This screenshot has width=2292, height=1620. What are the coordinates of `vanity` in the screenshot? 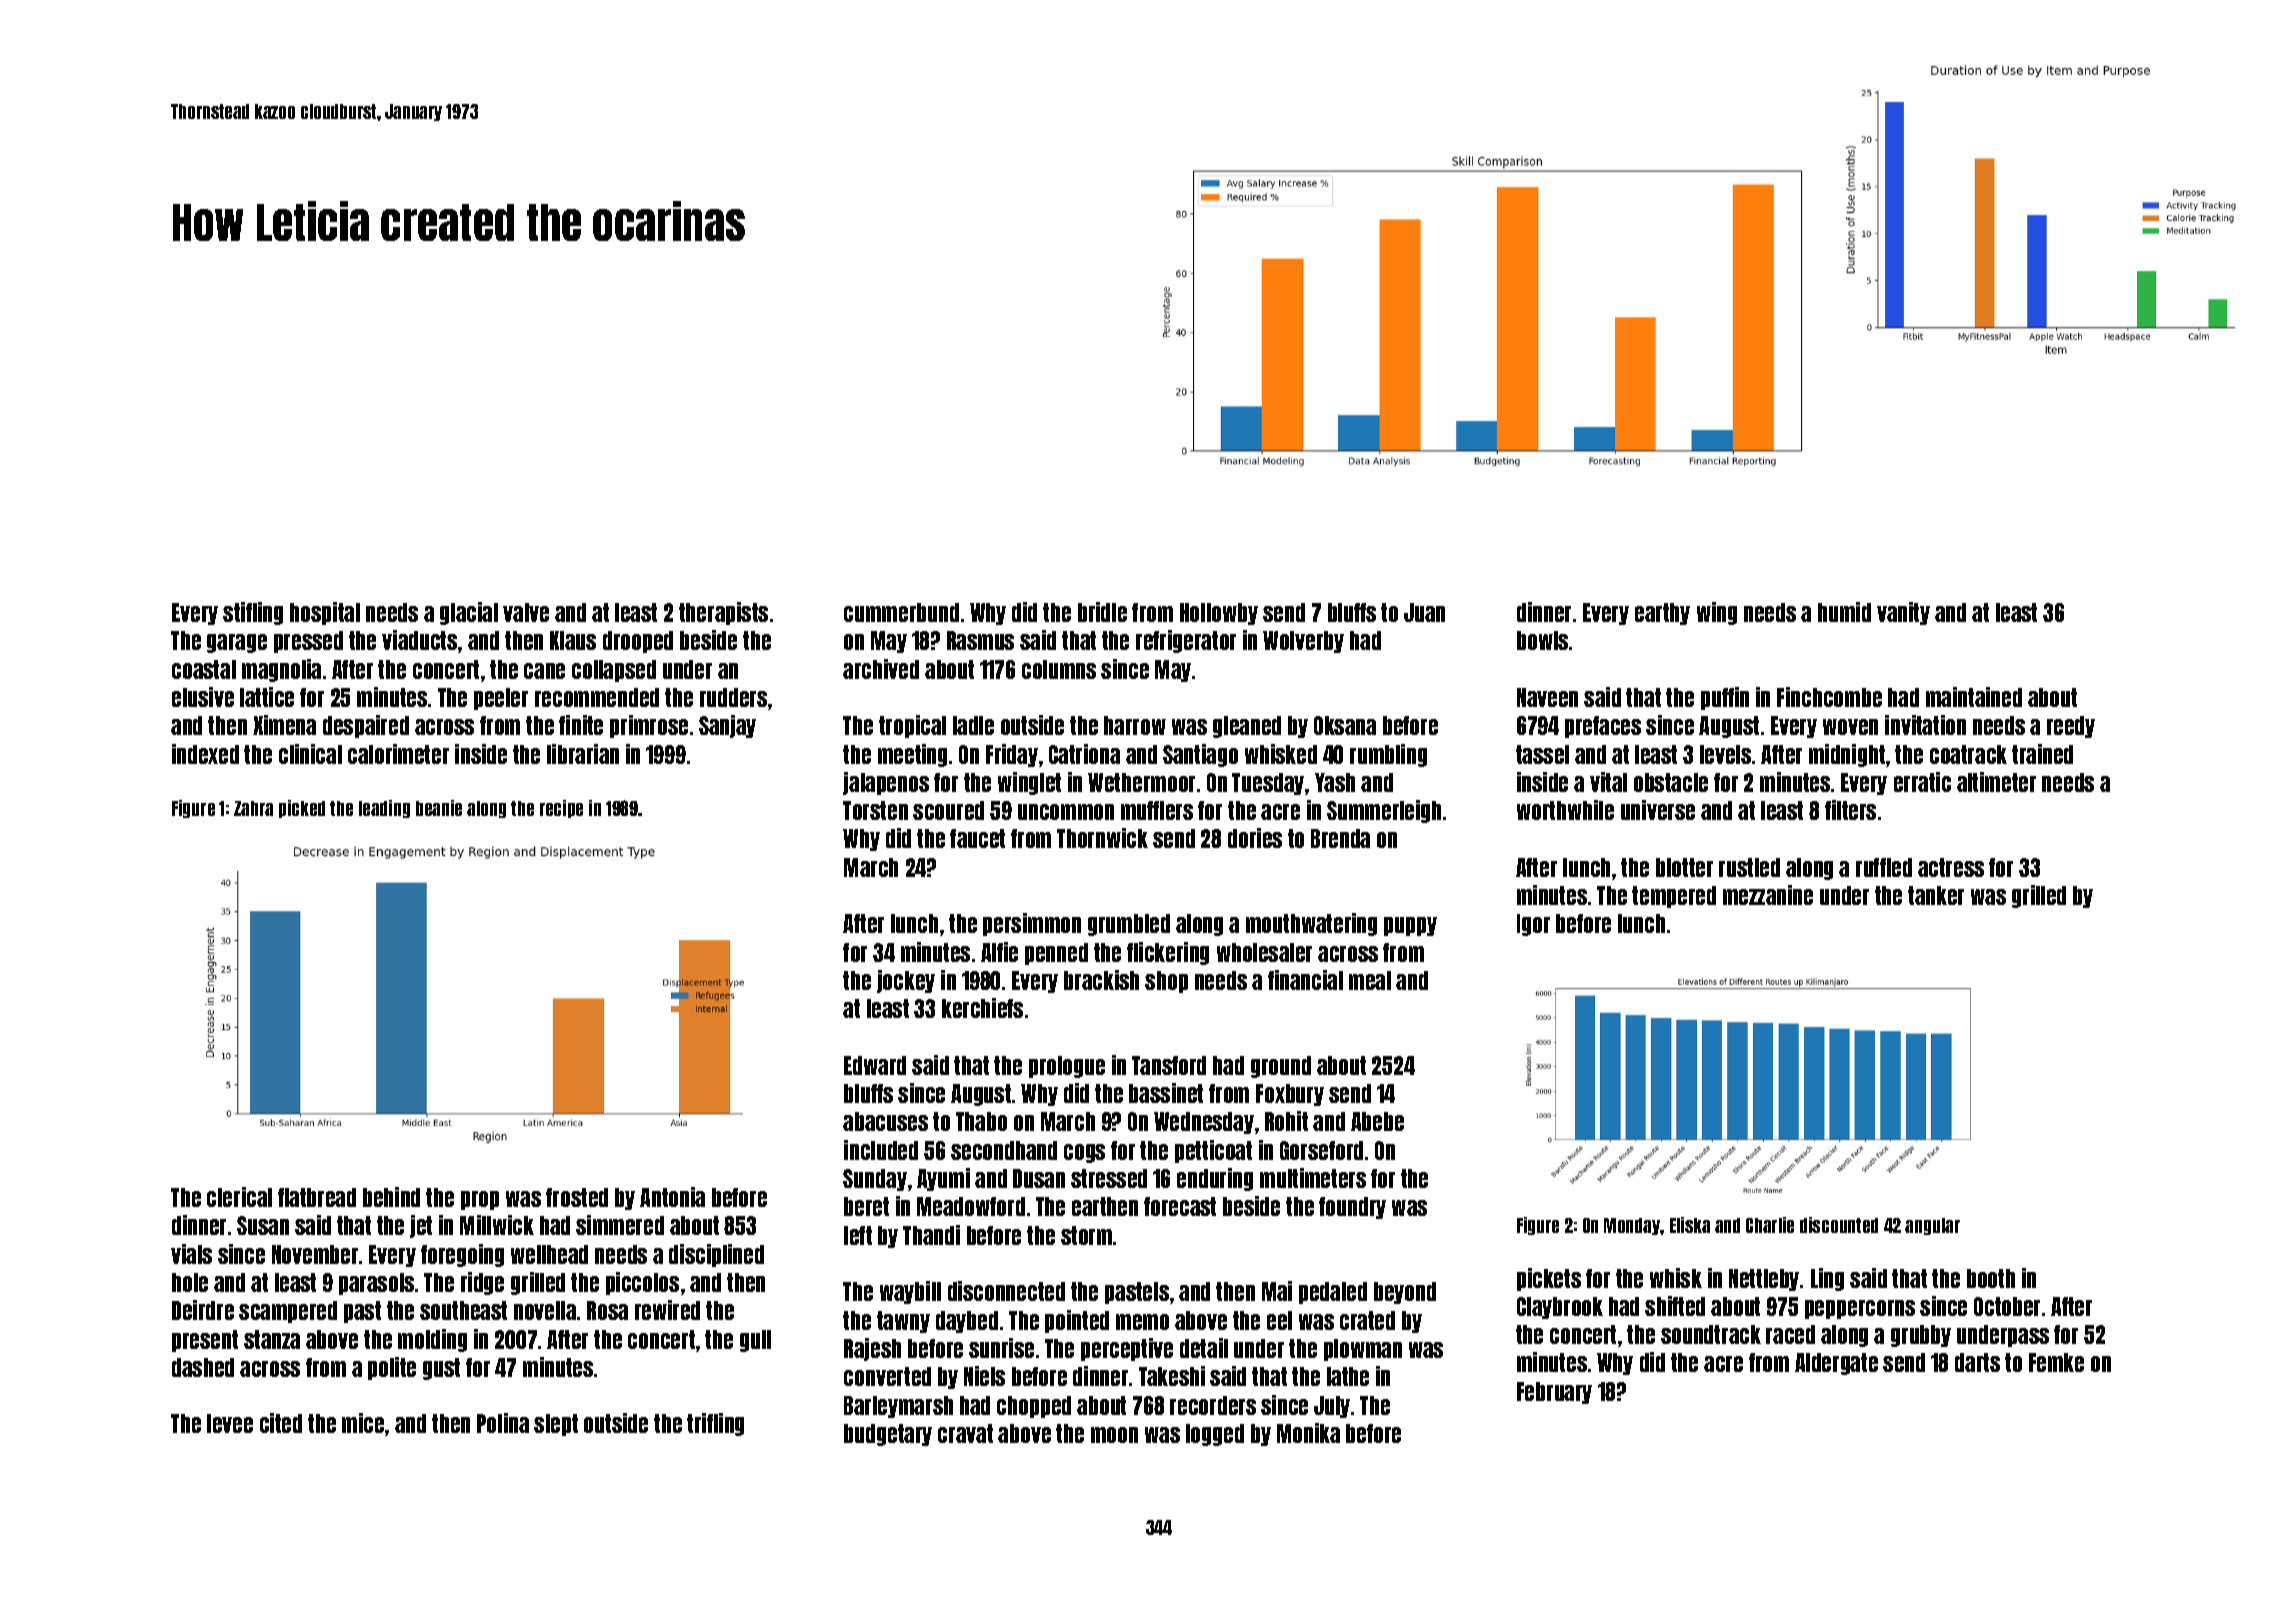 It's located at (1903, 613).
